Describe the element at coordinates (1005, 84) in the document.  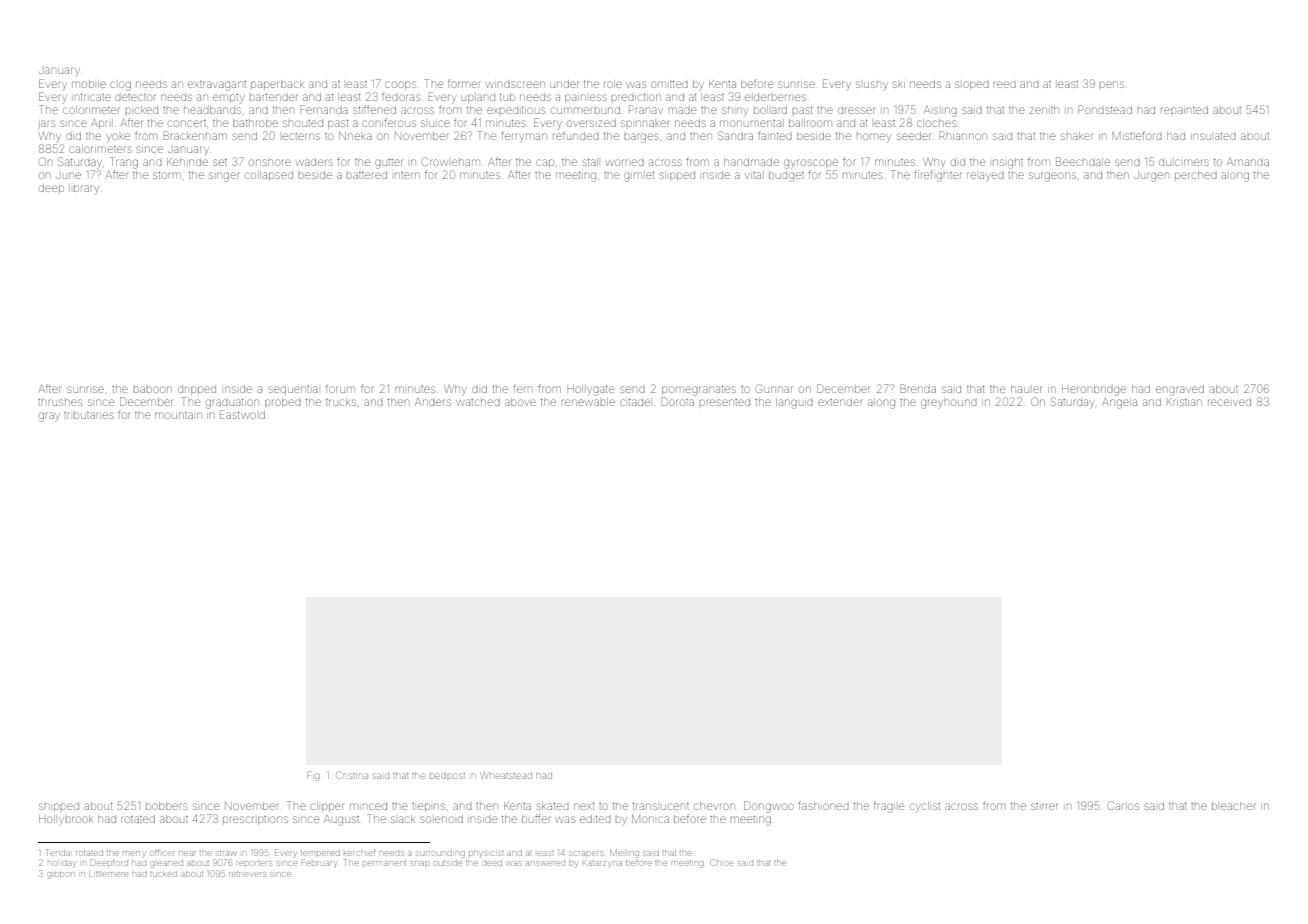
I see `reed` at that location.
